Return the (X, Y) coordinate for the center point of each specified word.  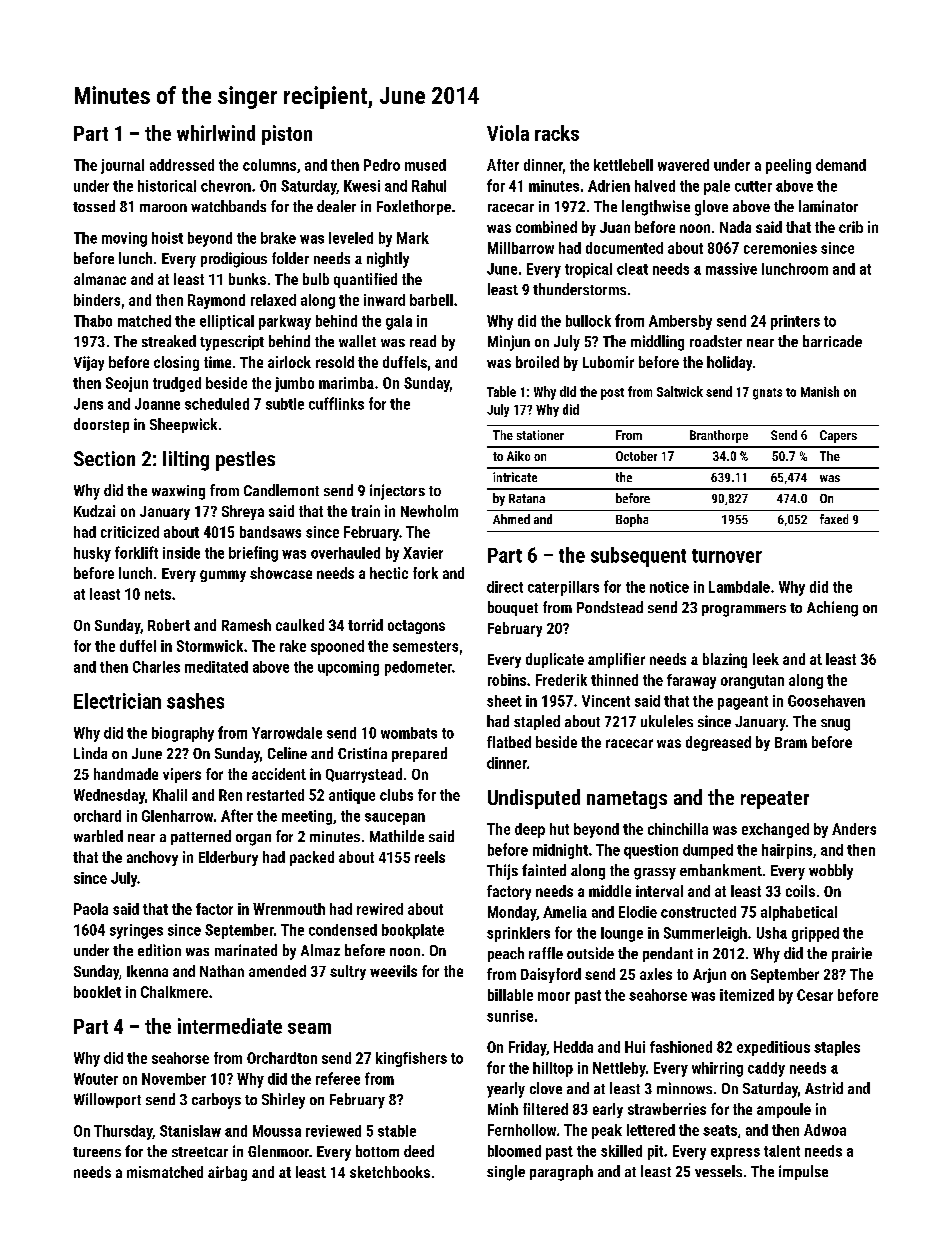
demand (841, 165)
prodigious (234, 260)
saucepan (395, 819)
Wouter (96, 1079)
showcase (281, 573)
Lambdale (739, 587)
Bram (791, 742)
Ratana (527, 498)
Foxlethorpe (414, 207)
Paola (91, 909)
